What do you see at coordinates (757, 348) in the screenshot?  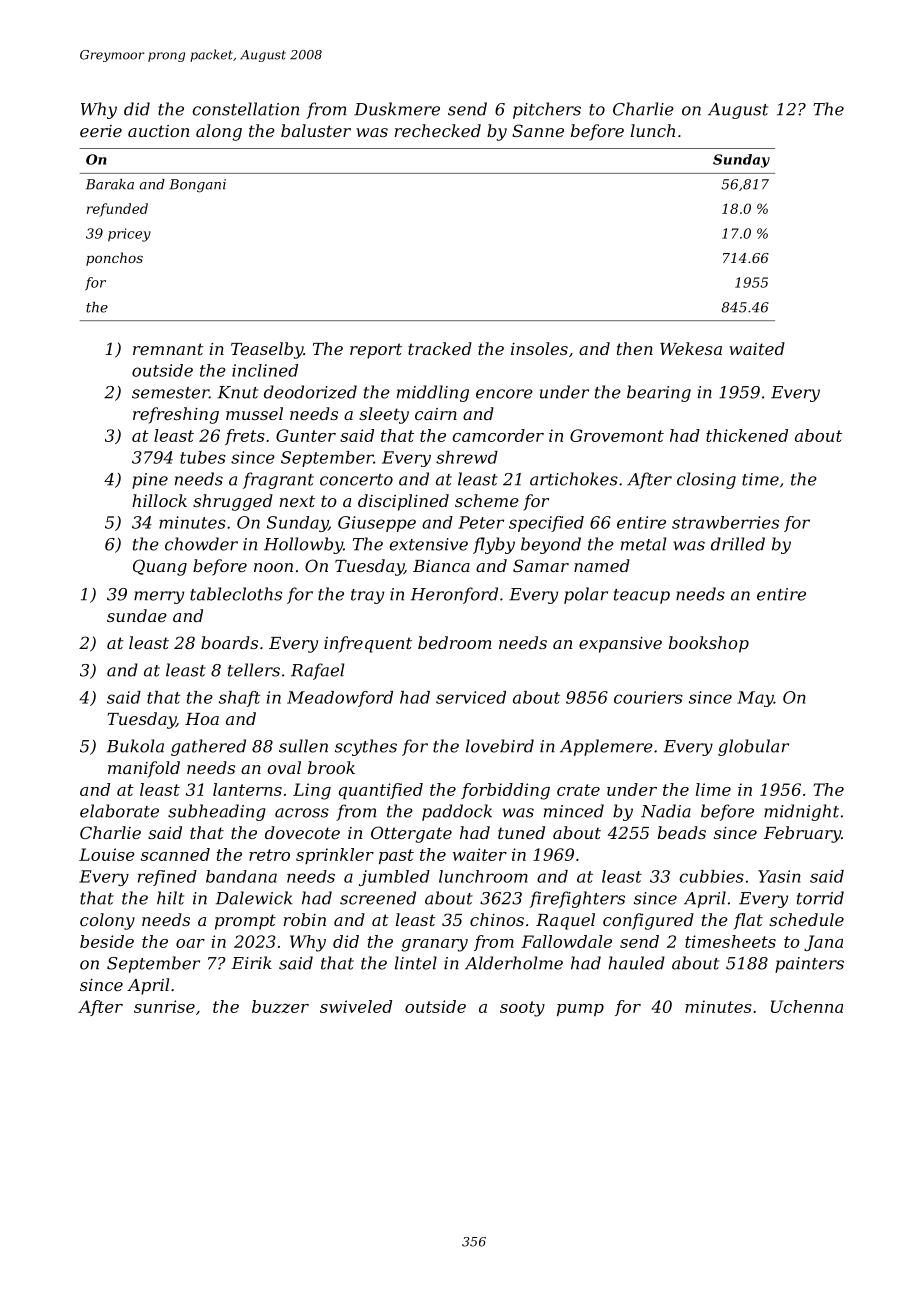 I see `waited` at bounding box center [757, 348].
